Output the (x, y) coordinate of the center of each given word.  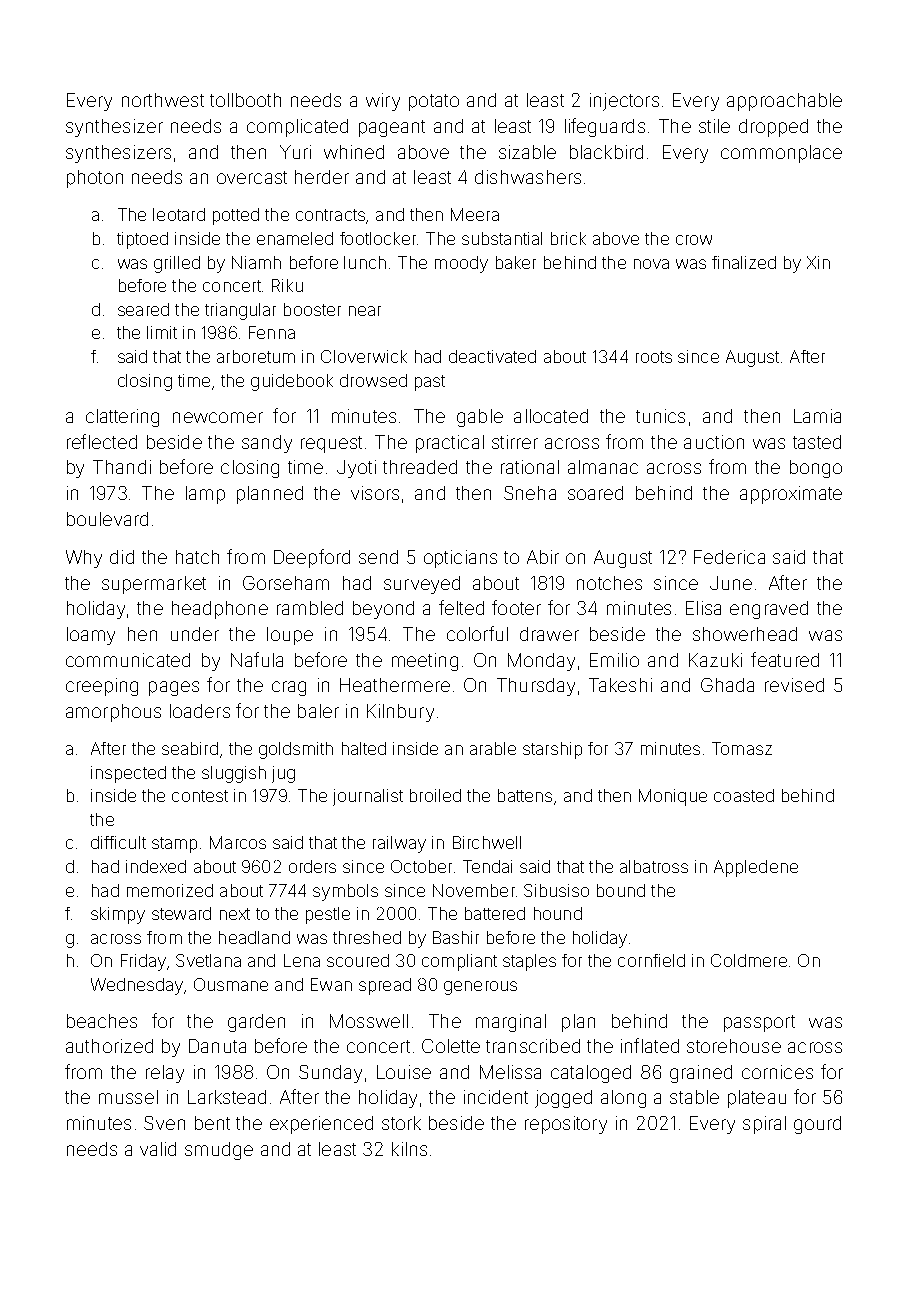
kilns (409, 1149)
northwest (163, 100)
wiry (383, 102)
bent (212, 1123)
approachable (784, 102)
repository (566, 1125)
